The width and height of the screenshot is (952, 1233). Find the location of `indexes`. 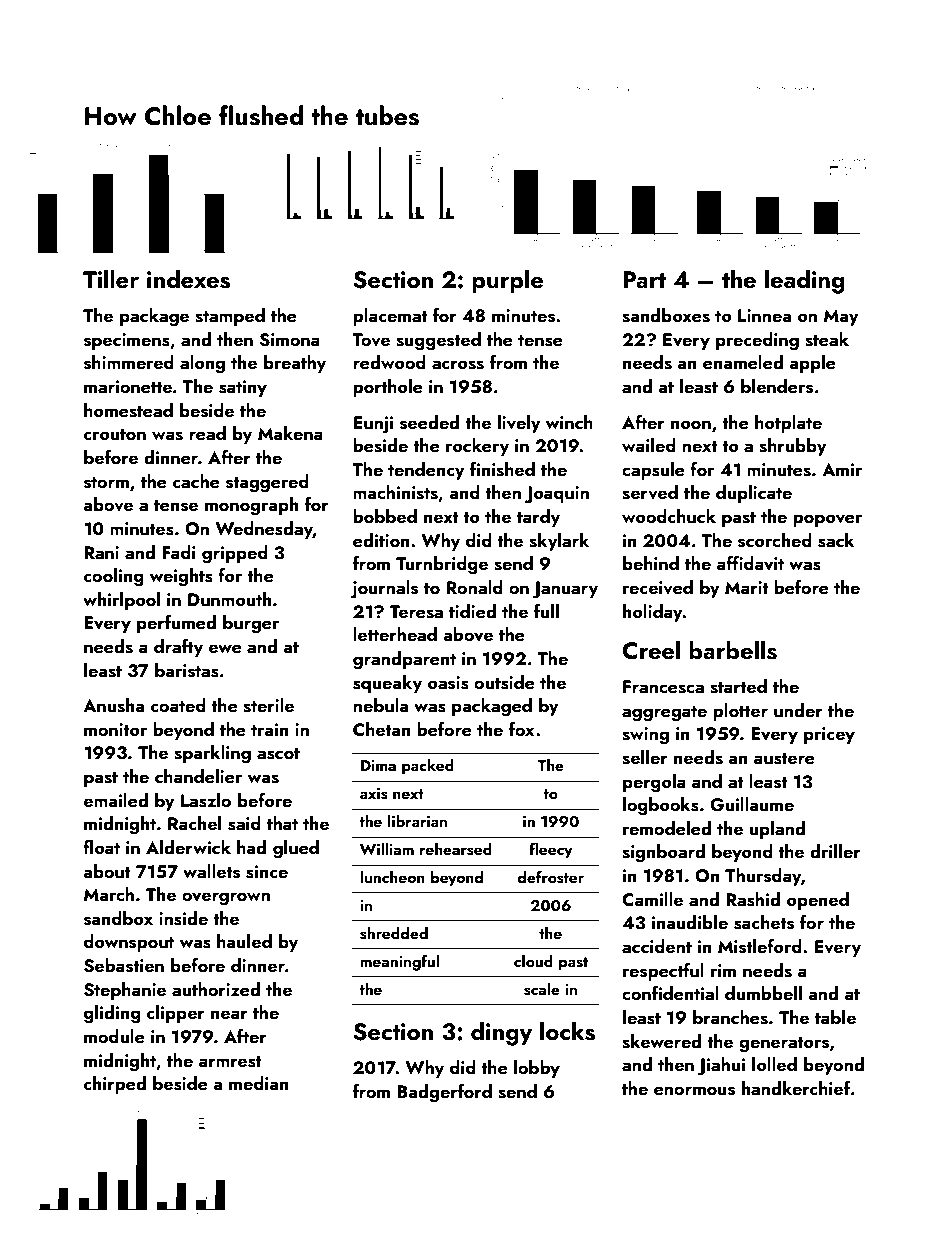

indexes is located at coordinates (188, 279).
